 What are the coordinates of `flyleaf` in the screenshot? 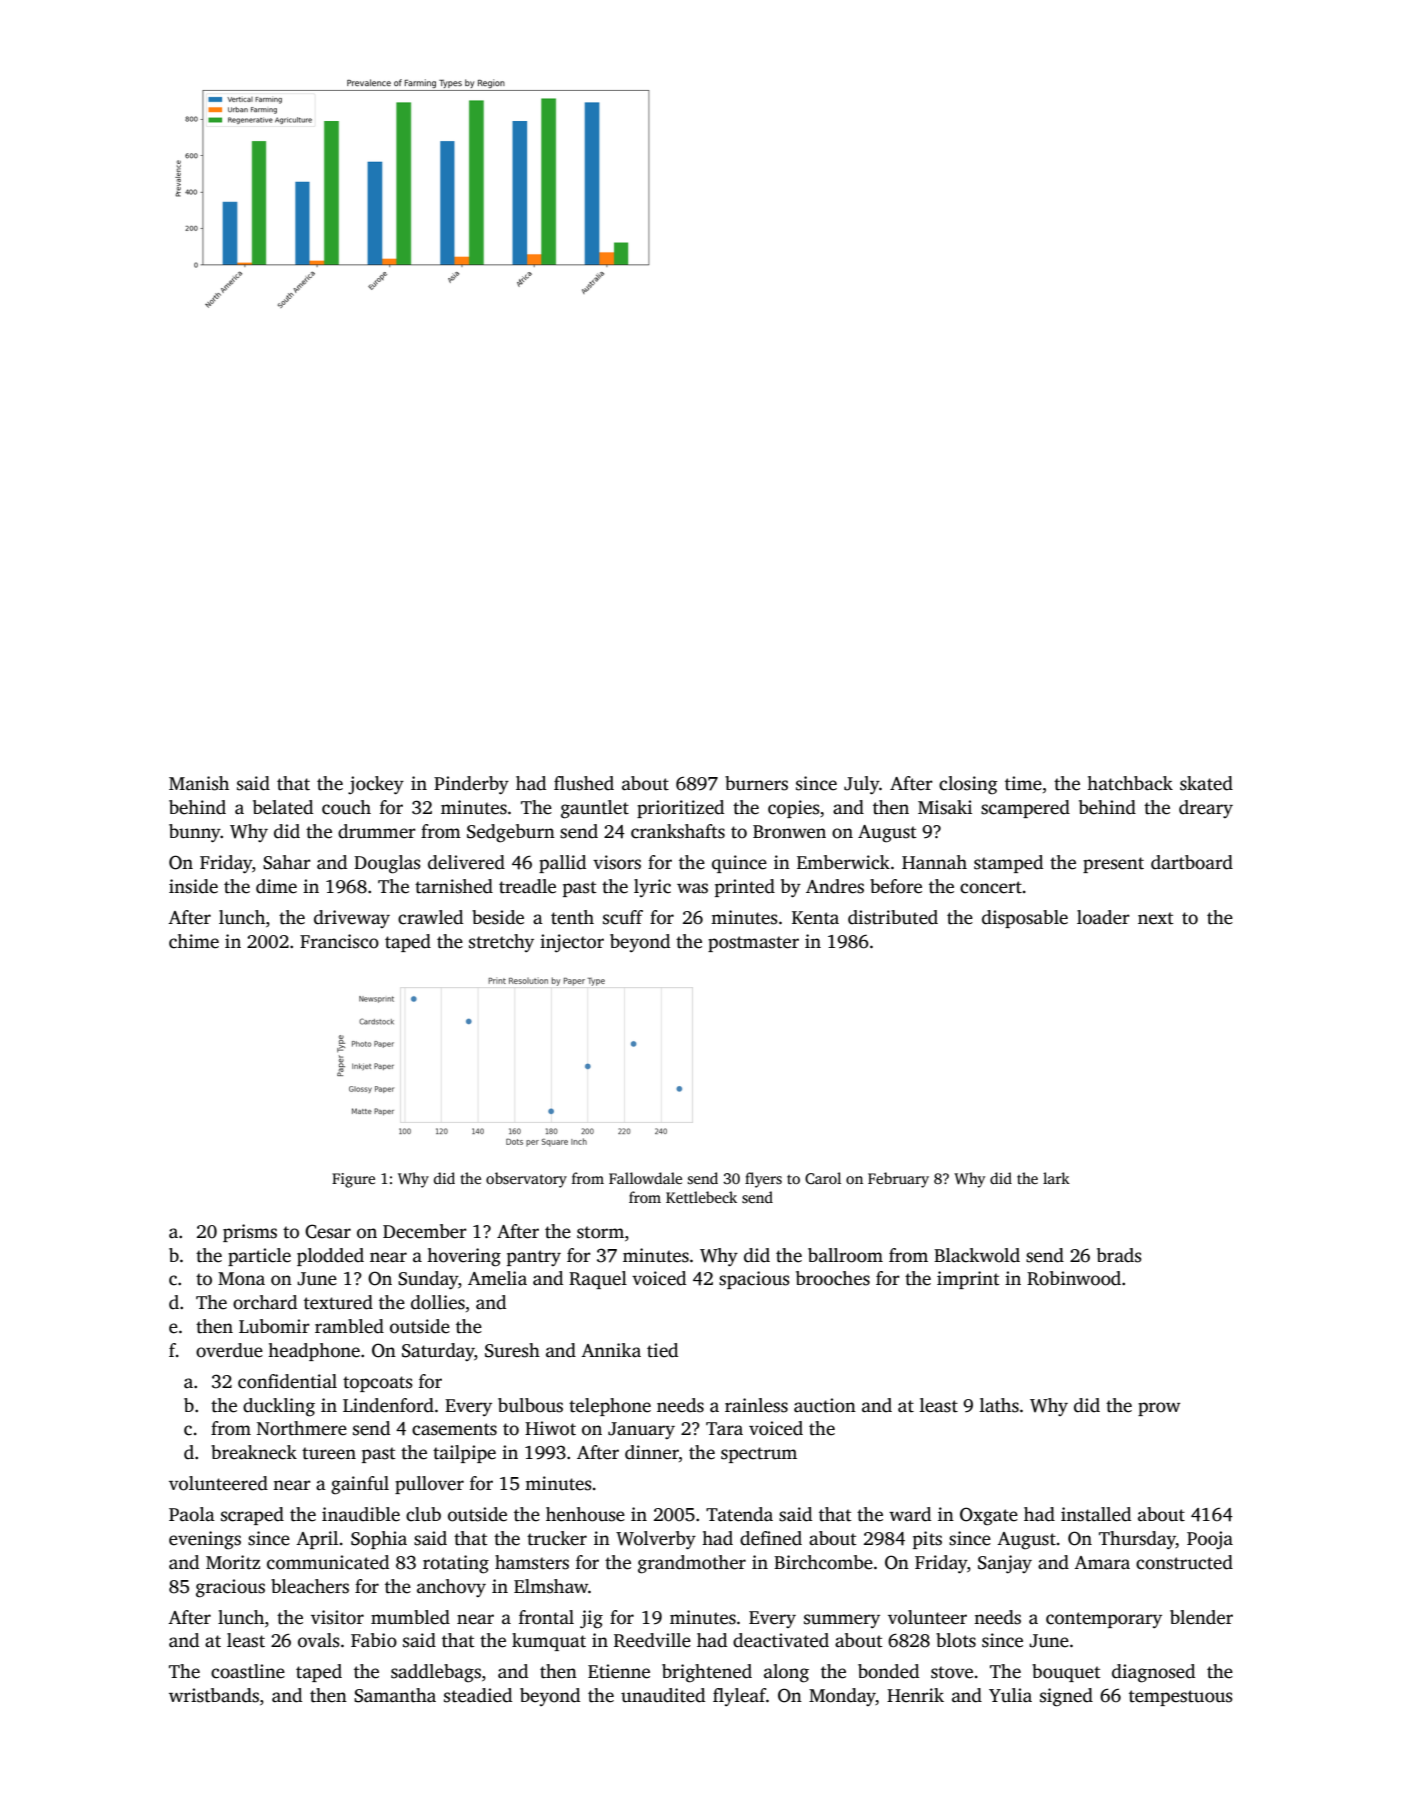 It's located at (739, 1697).
